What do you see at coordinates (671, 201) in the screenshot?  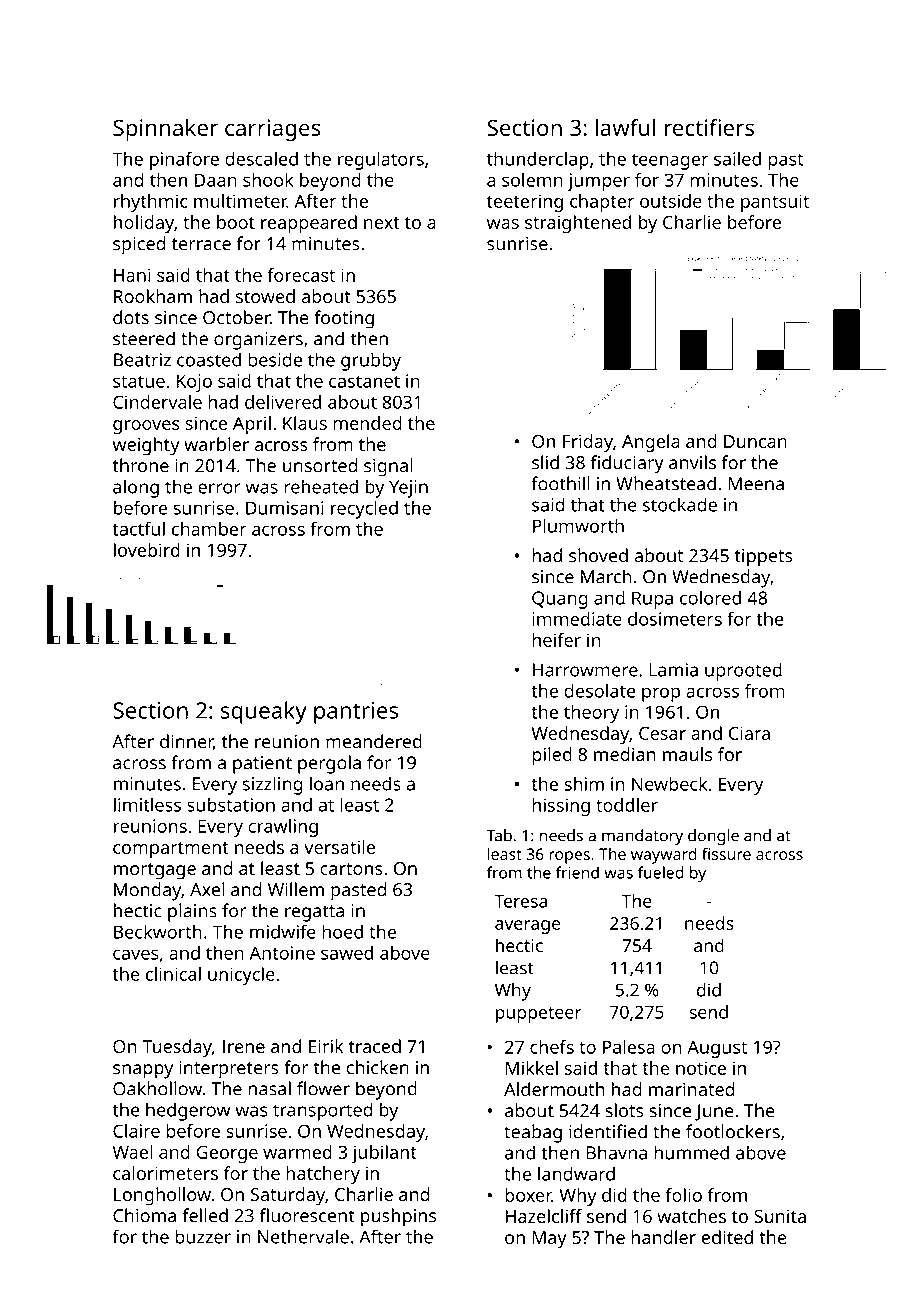 I see `outside` at bounding box center [671, 201].
